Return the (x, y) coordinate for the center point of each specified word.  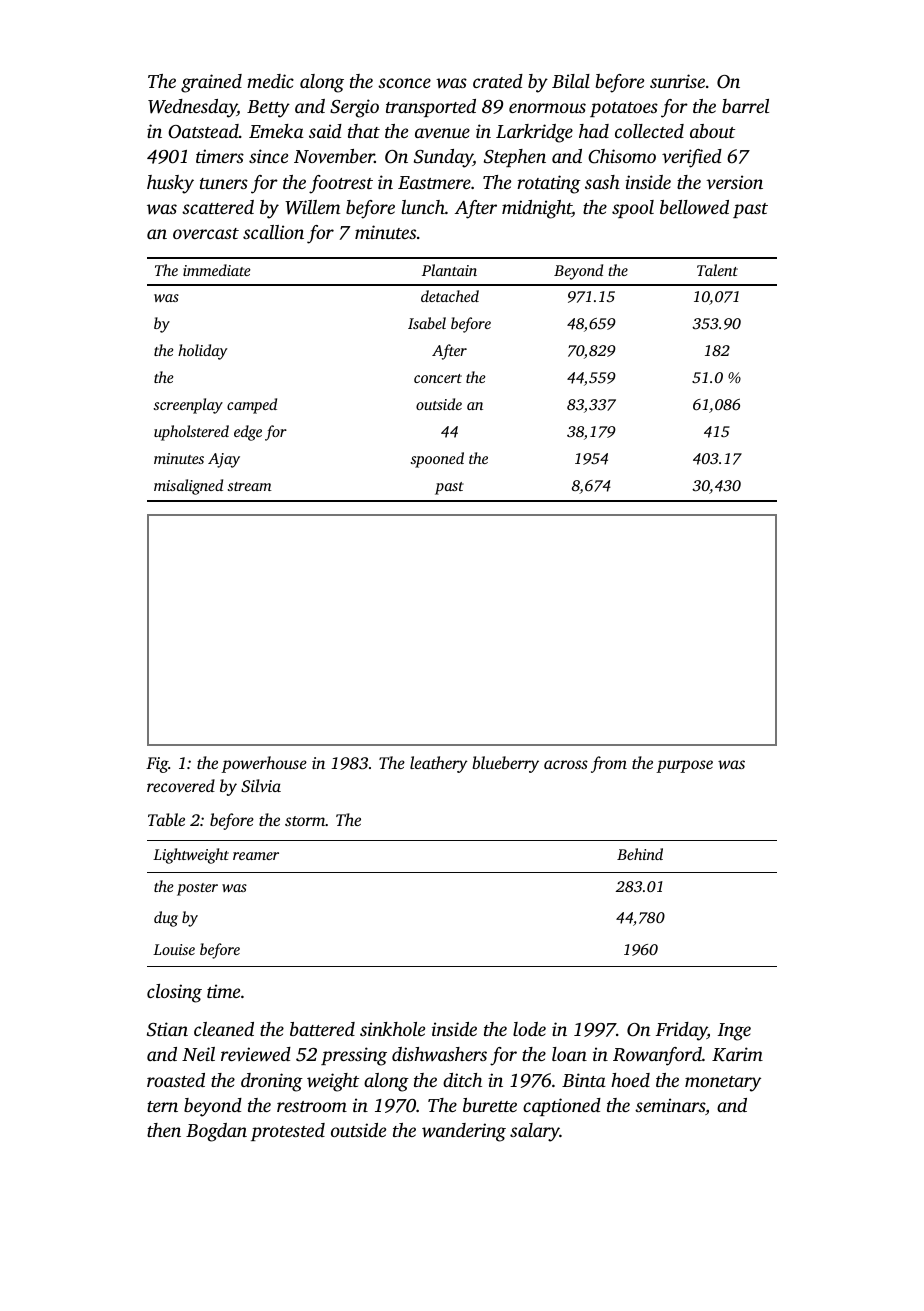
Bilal (571, 81)
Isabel (427, 323)
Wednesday (192, 108)
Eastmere (434, 182)
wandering (464, 1132)
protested (288, 1132)
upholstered (191, 433)
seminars (670, 1105)
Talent (717, 270)
